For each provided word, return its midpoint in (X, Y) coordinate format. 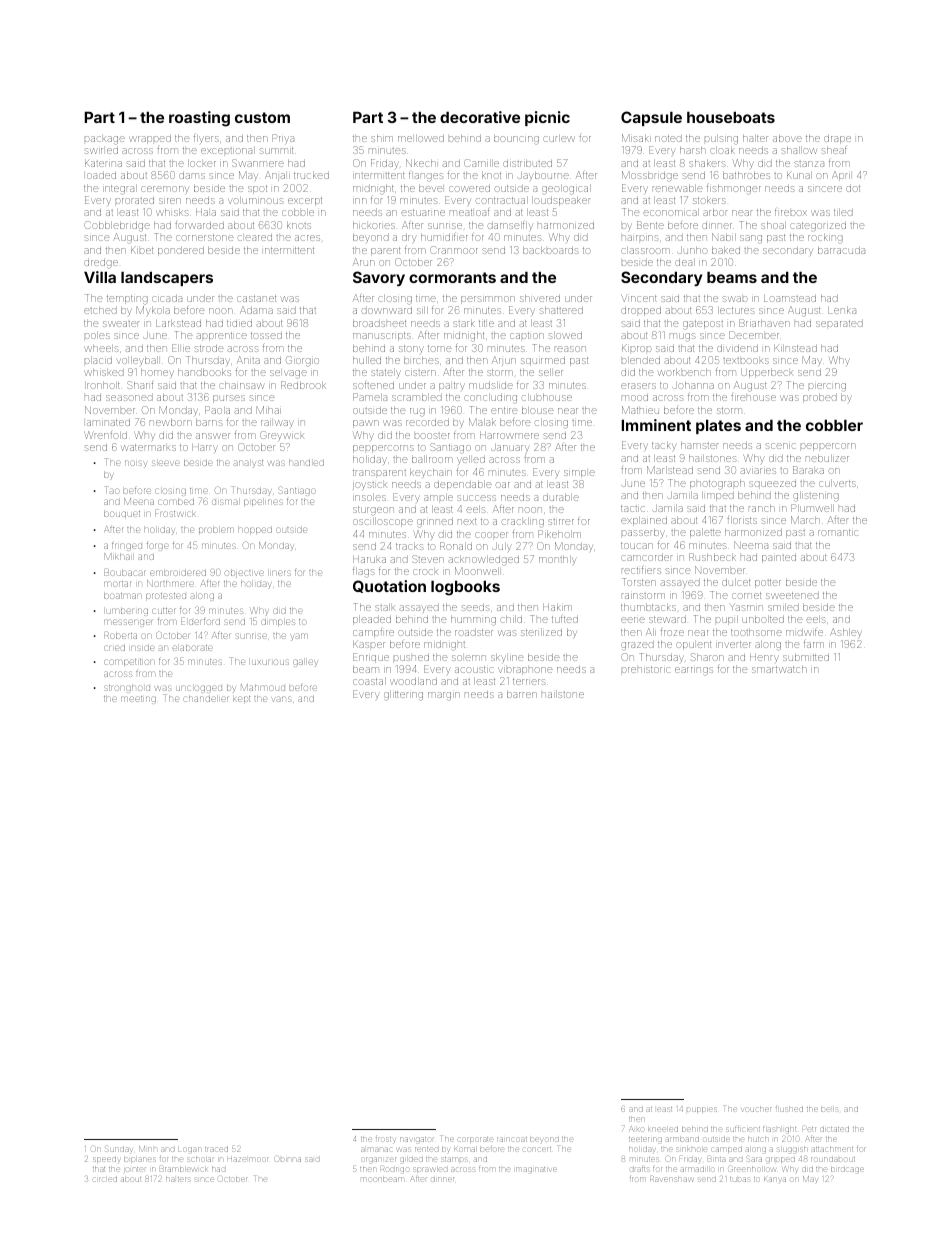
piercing (827, 386)
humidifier (444, 237)
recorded (427, 422)
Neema (751, 545)
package (105, 140)
